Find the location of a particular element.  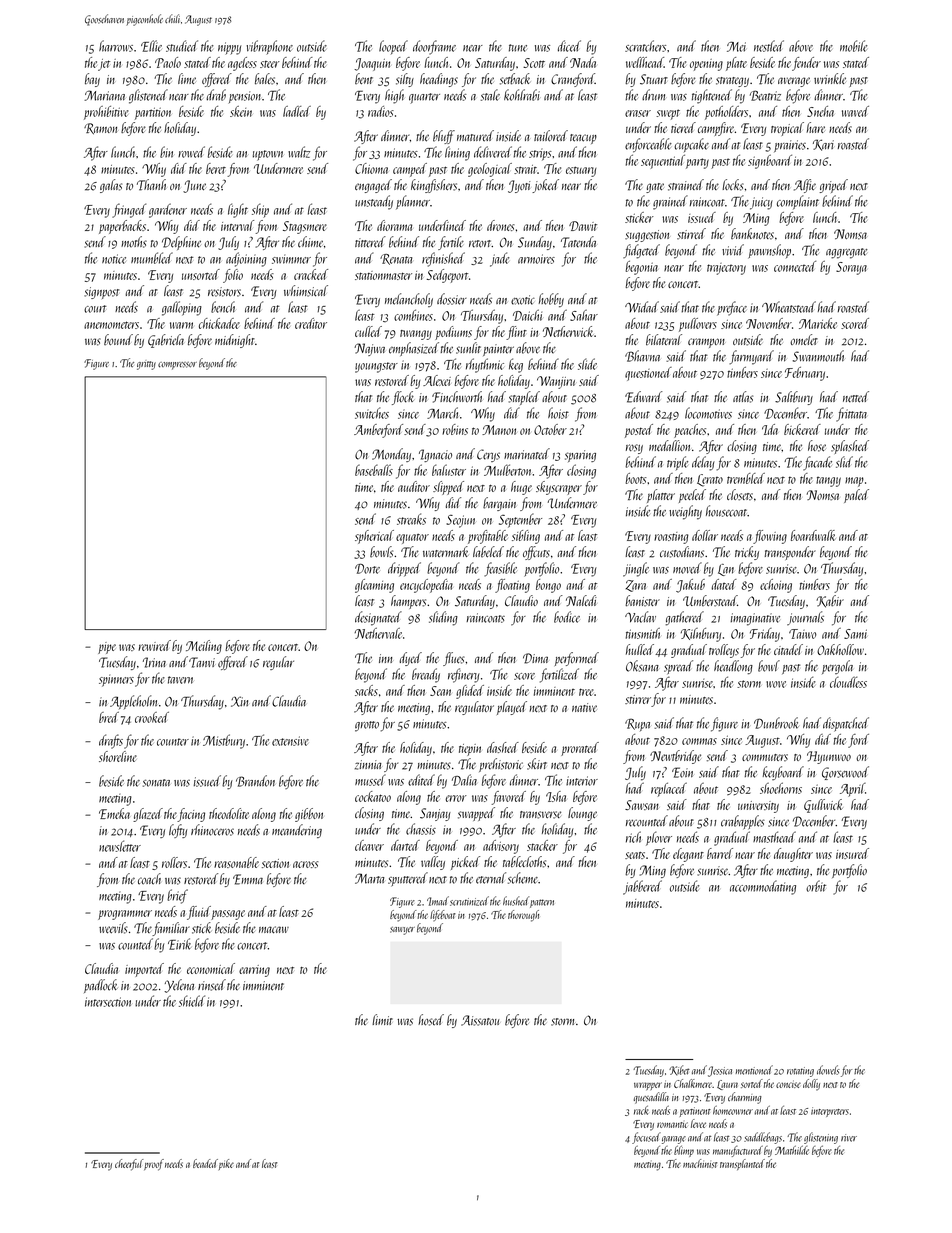

focused is located at coordinates (646, 1138).
